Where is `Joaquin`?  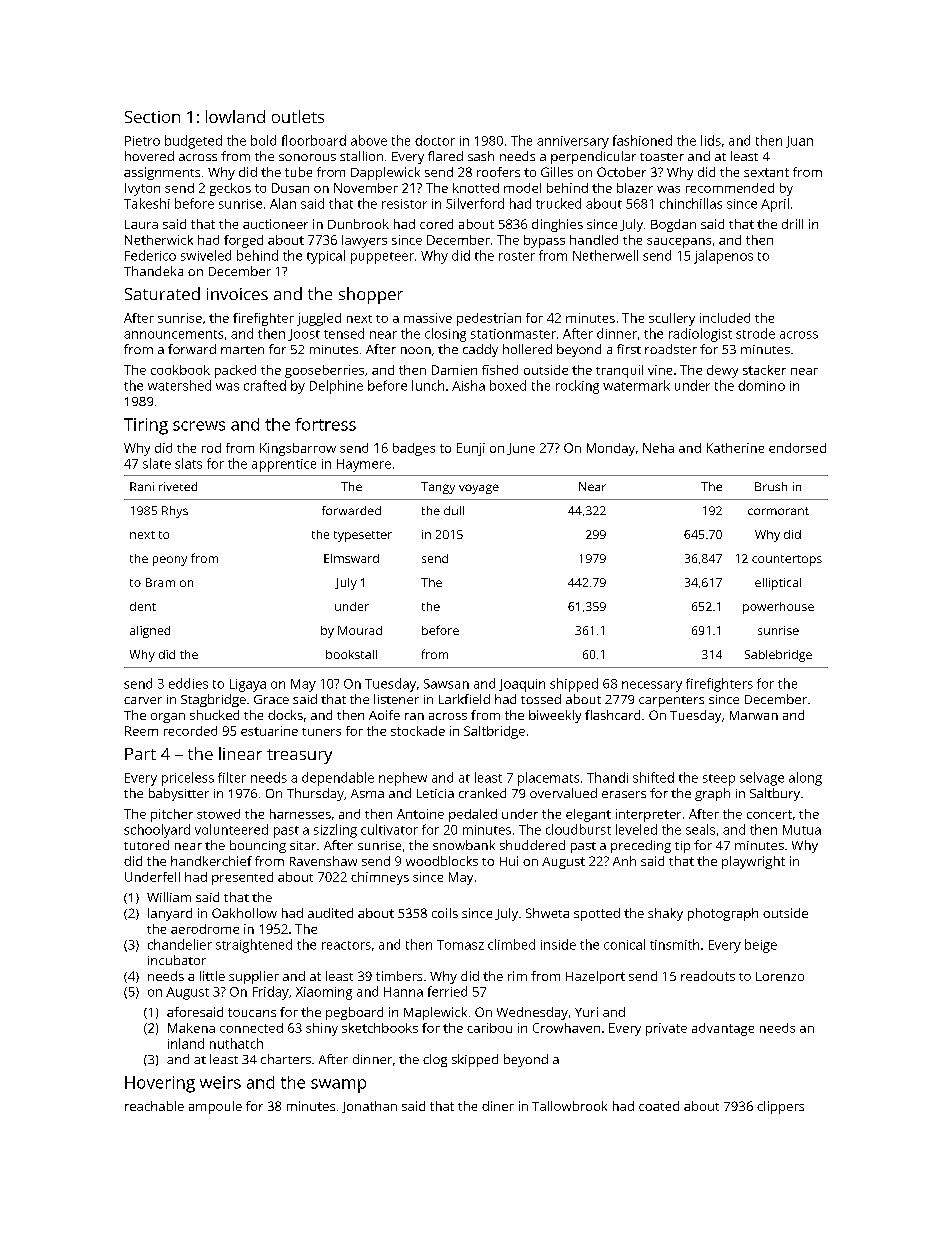
Joaquin is located at coordinates (522, 685).
